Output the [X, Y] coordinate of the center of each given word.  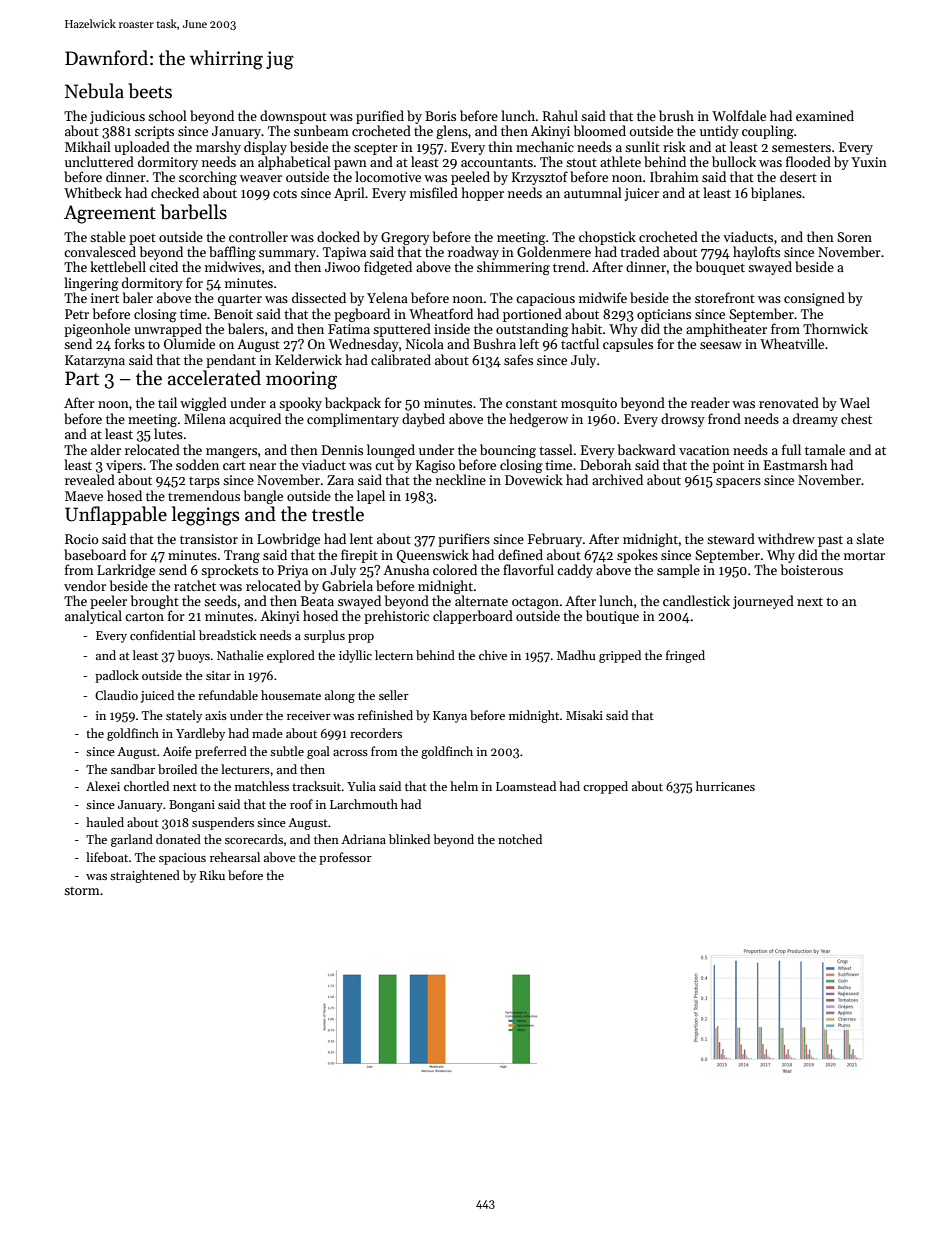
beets [150, 91]
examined [825, 115]
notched [520, 839]
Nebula [94, 91]
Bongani [192, 806]
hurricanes [725, 786]
